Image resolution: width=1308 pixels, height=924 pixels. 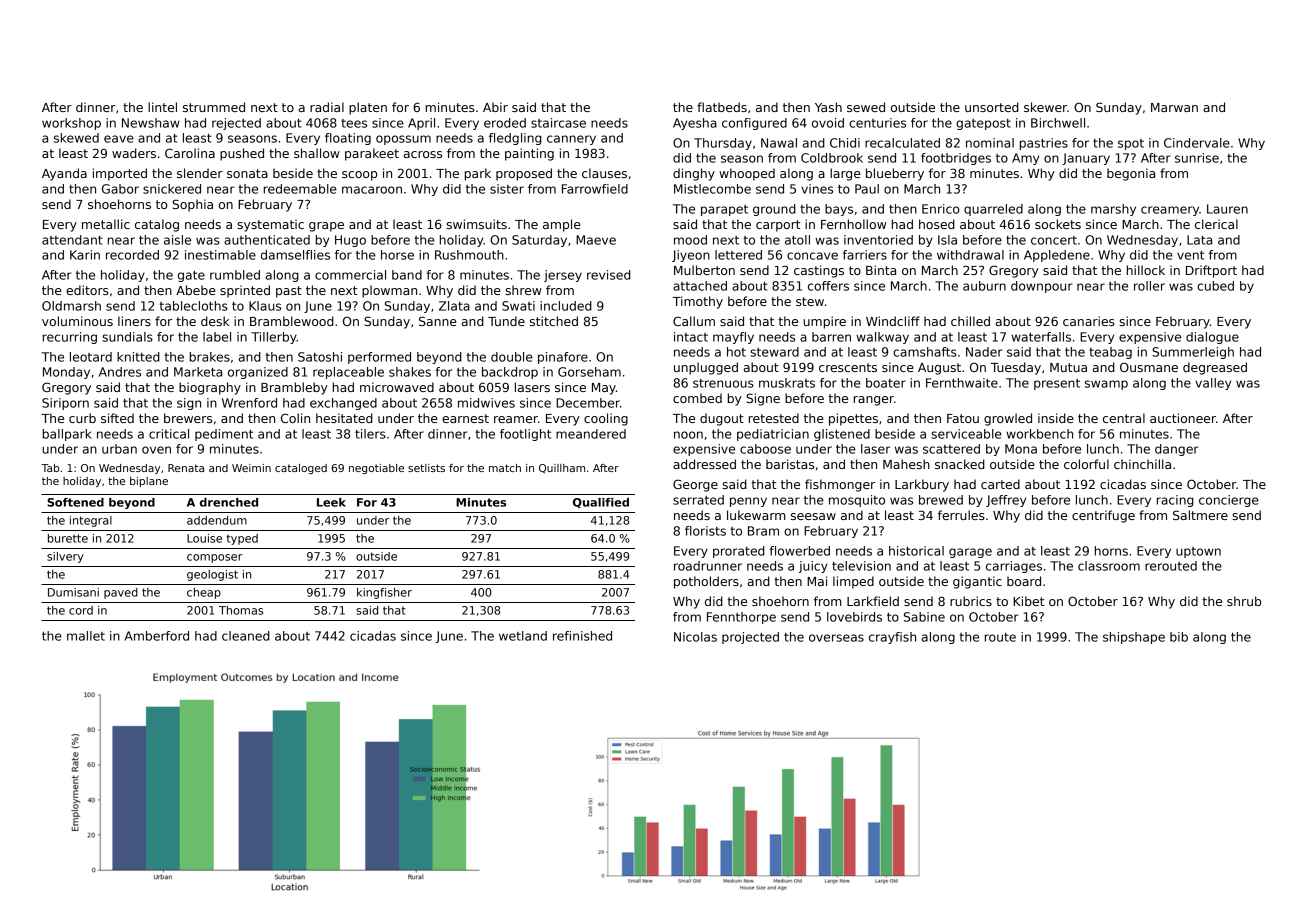 I want to click on revised, so click(x=609, y=275).
